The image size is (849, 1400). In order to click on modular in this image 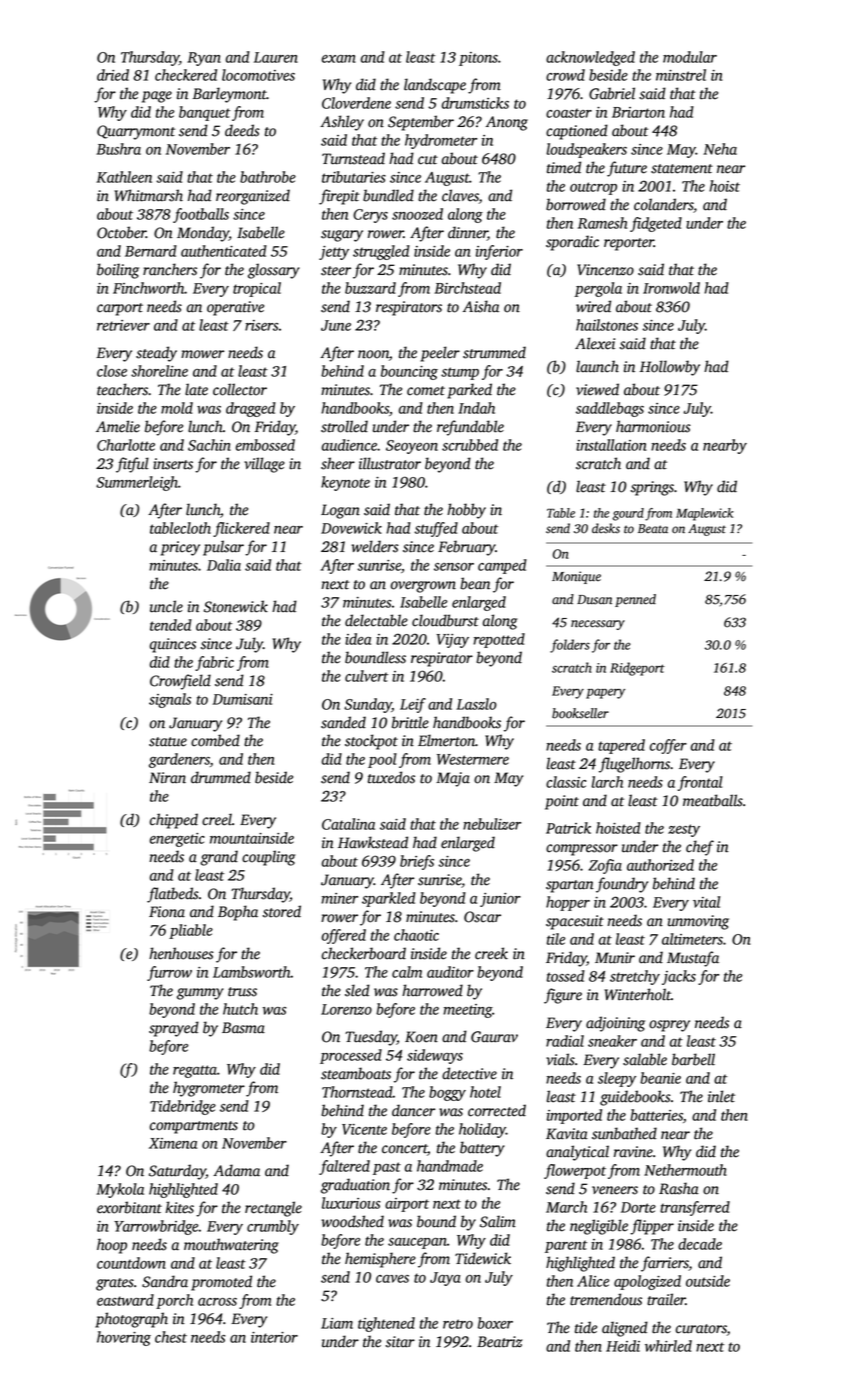, I will do `click(690, 57)`.
